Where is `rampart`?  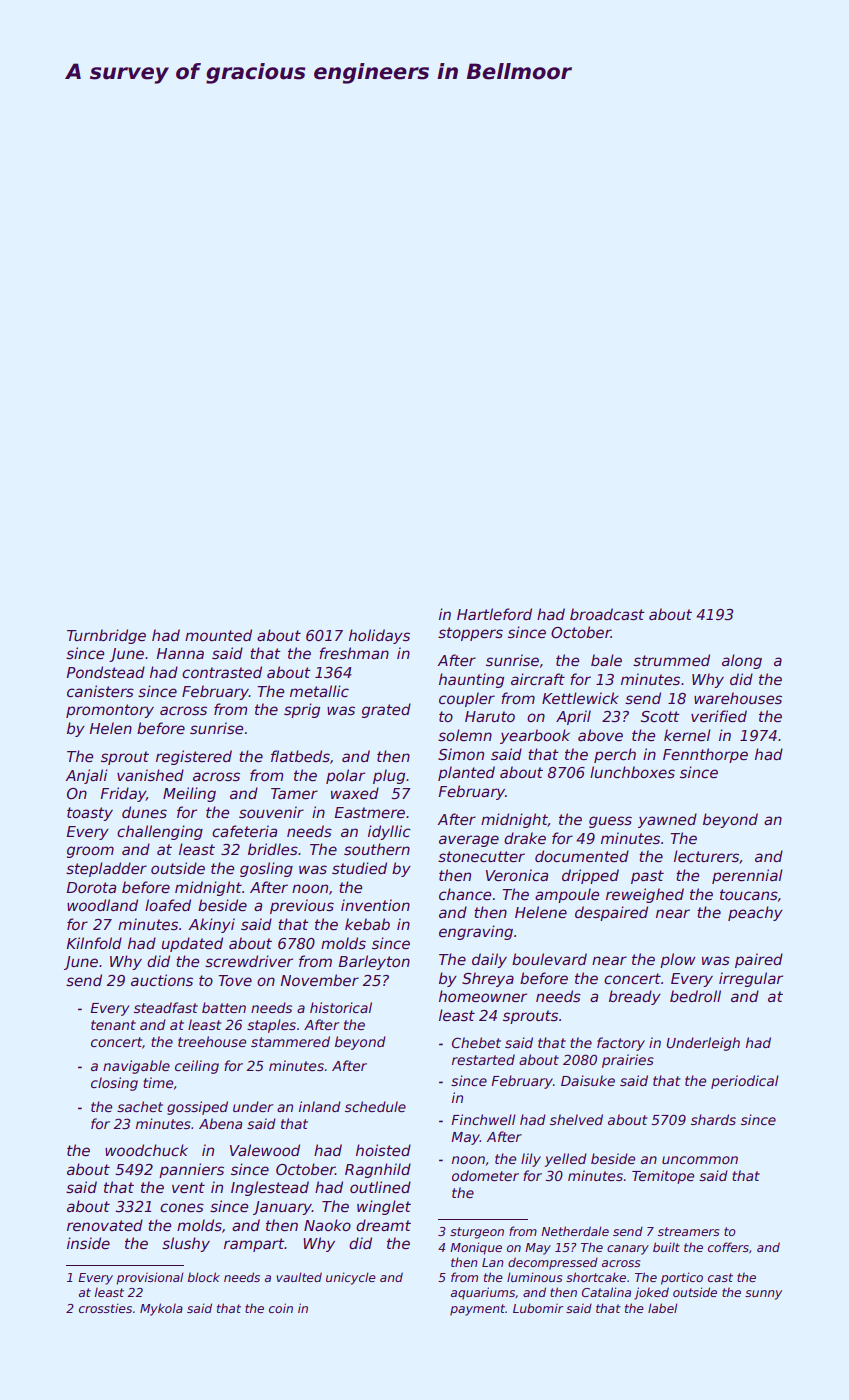 rampart is located at coordinates (254, 1245).
